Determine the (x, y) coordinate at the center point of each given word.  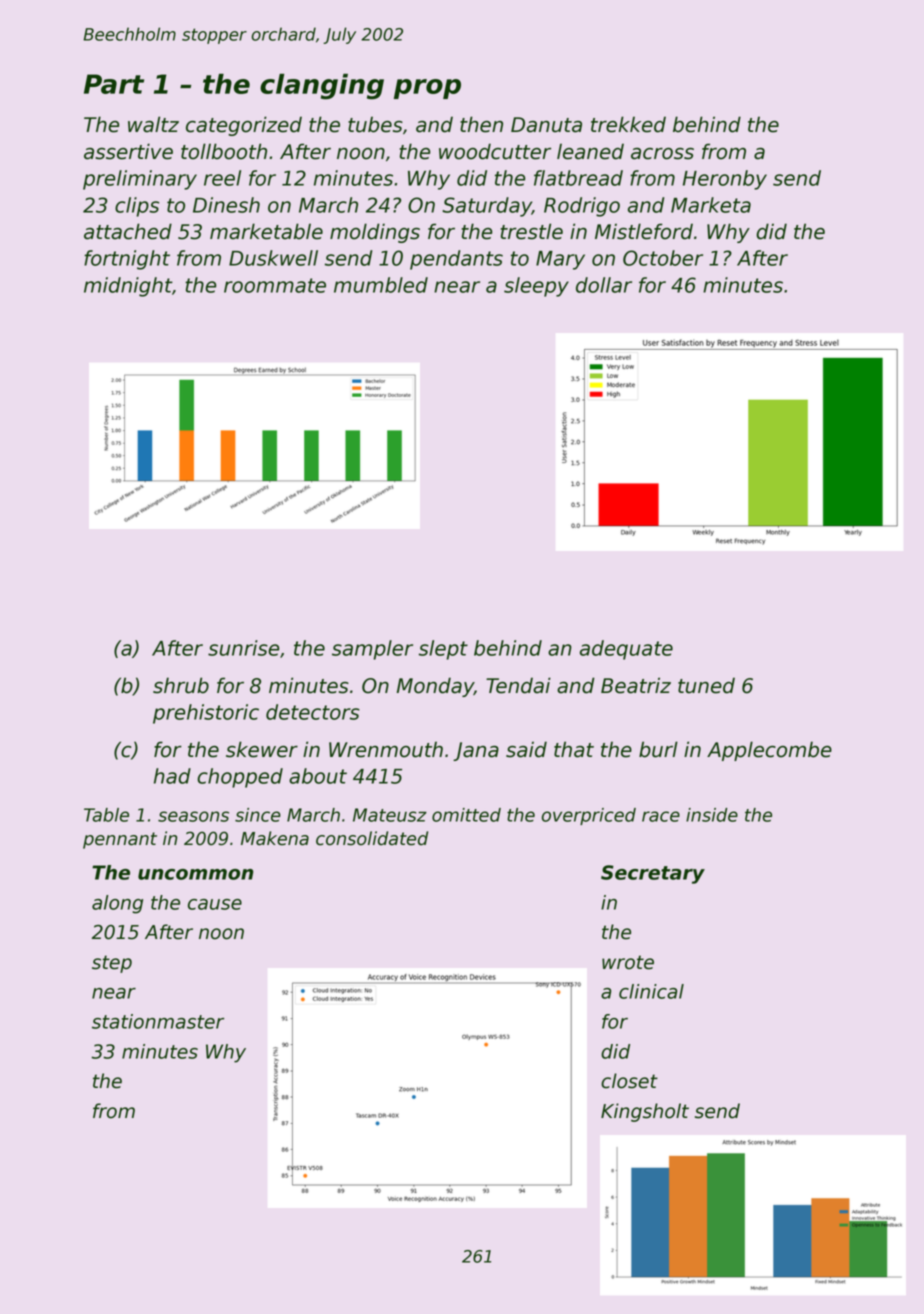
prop (427, 89)
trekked (628, 124)
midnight (128, 287)
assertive (128, 151)
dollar (604, 285)
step (112, 964)
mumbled (381, 285)
